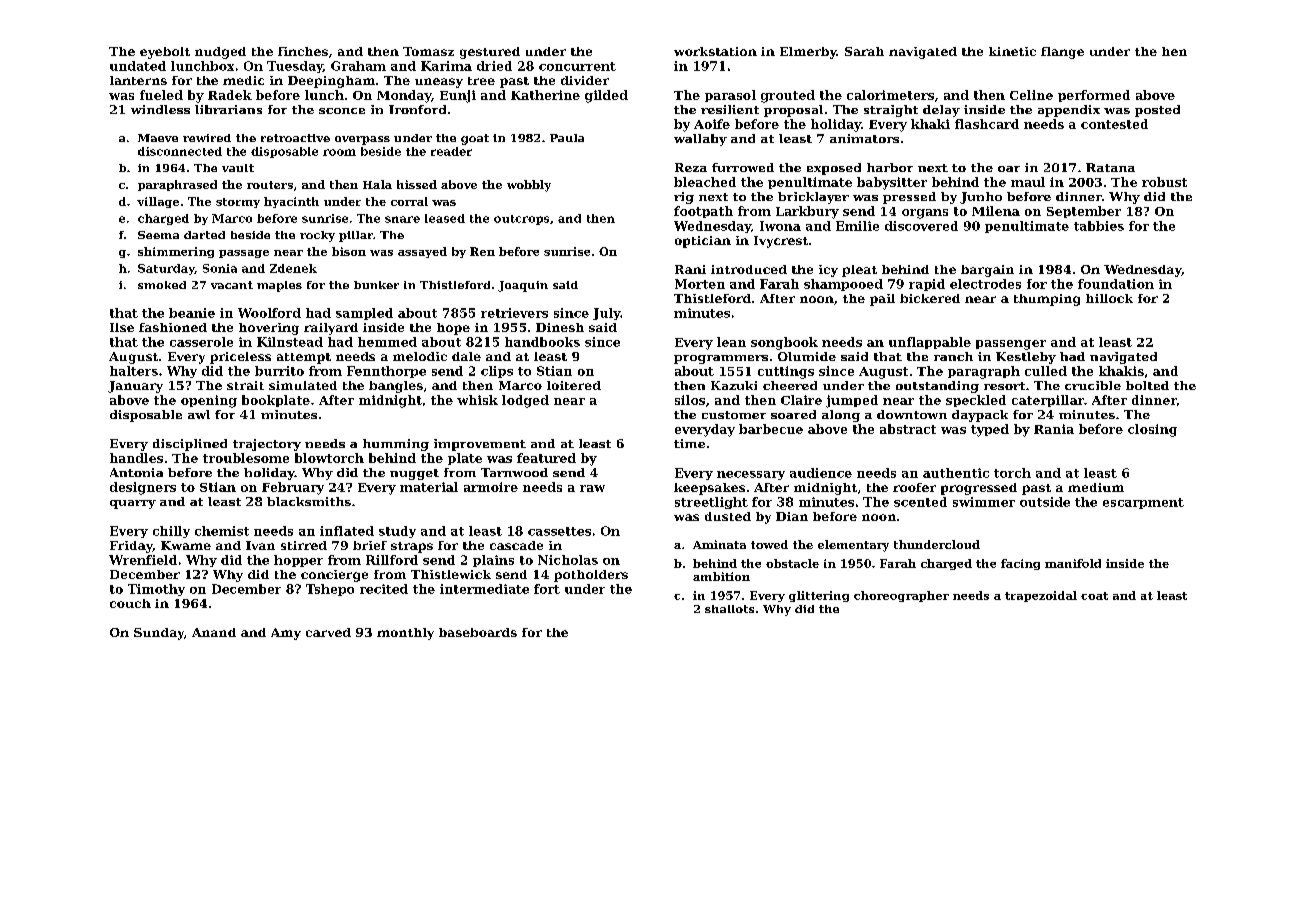 The height and width of the image is (924, 1308). What do you see at coordinates (864, 51) in the image?
I see `Sarah` at bounding box center [864, 51].
